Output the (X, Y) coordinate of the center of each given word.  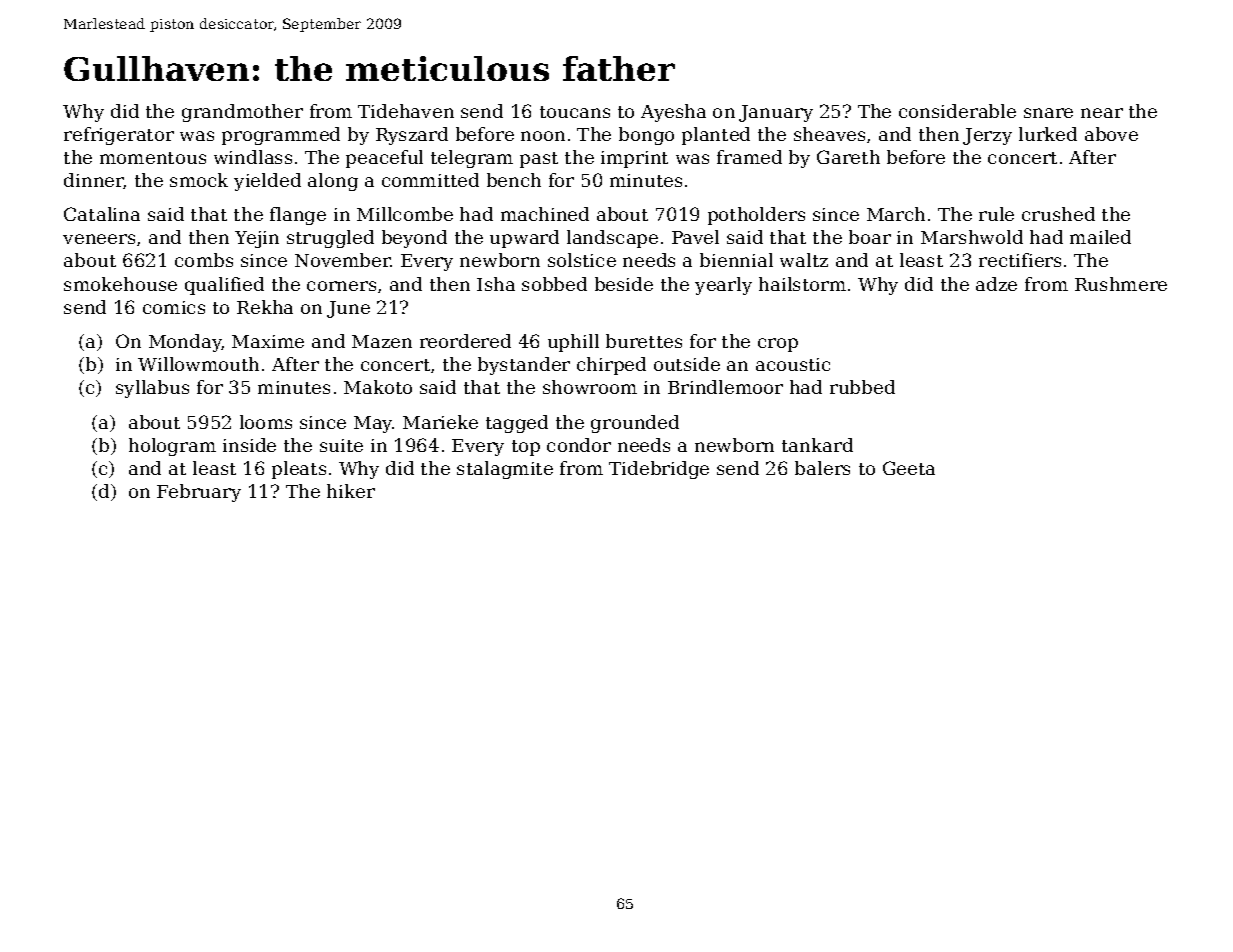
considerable (957, 111)
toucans (575, 112)
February (199, 493)
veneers (99, 239)
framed (749, 157)
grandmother (242, 113)
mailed (1100, 237)
